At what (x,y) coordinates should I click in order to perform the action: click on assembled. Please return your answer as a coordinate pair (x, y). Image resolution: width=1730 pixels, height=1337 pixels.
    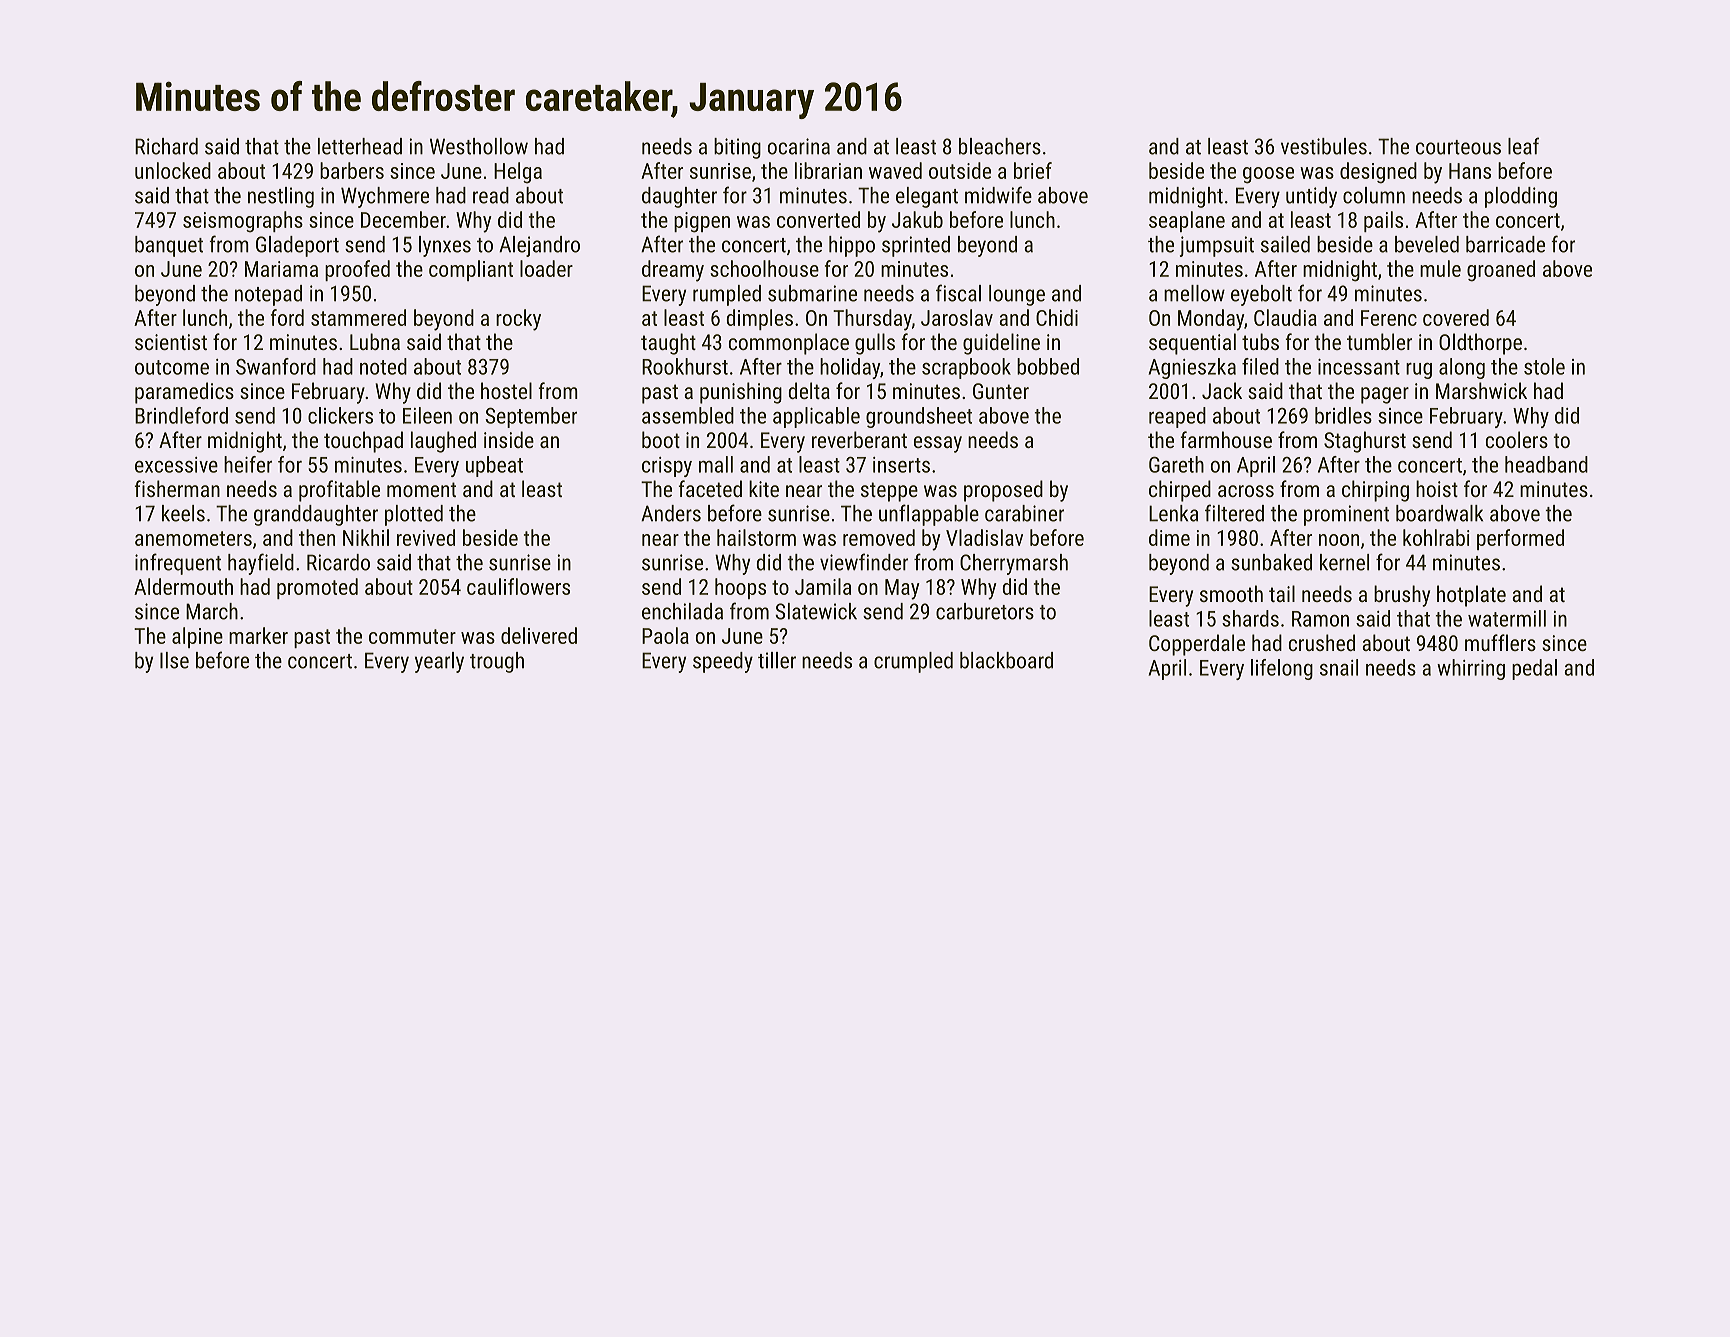
    Looking at the image, I should click on (688, 415).
